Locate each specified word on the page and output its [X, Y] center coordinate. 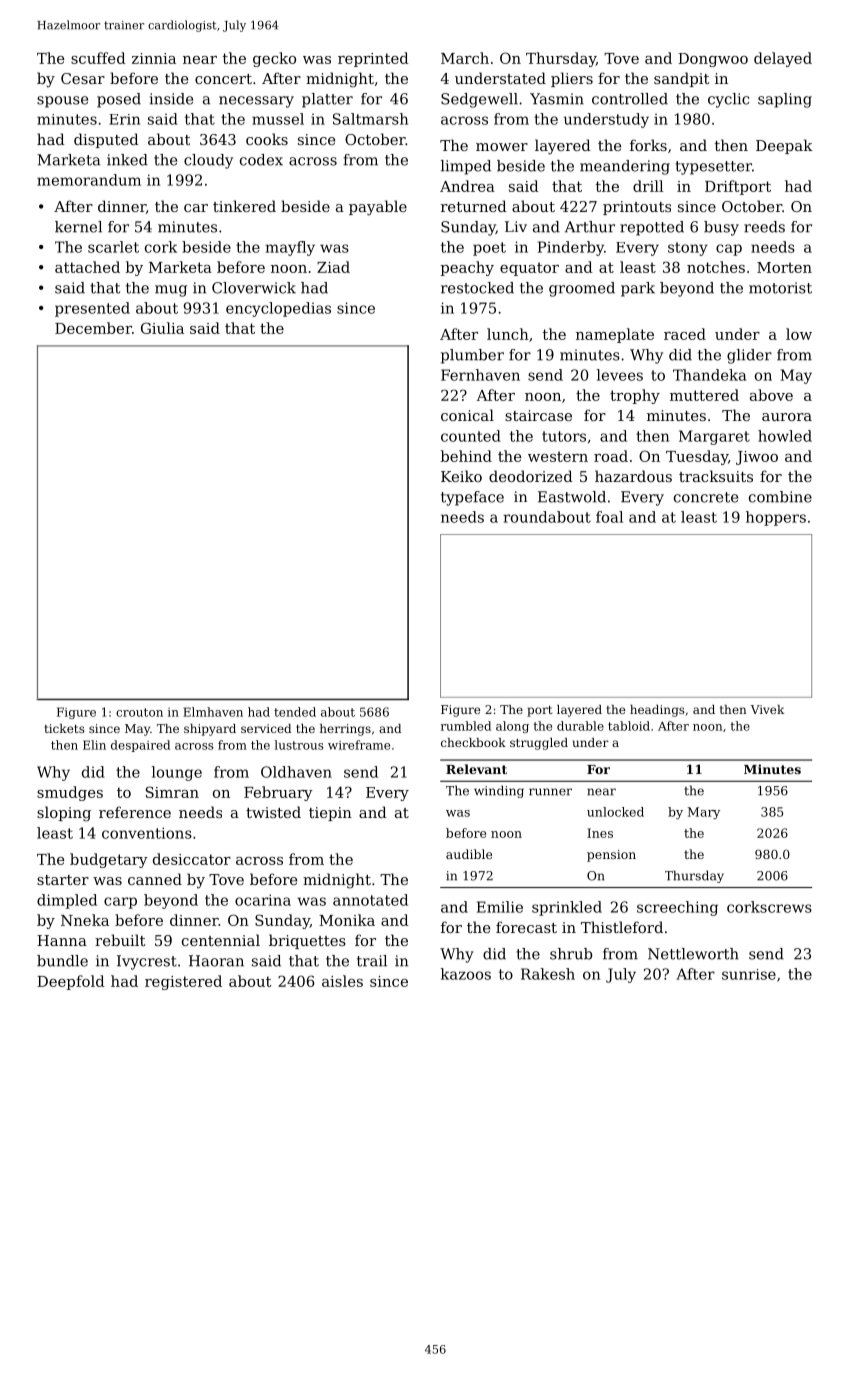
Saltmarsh [370, 119]
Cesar [83, 78]
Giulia [162, 328]
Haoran [216, 961]
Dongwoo [713, 60]
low [799, 334]
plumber [472, 356]
